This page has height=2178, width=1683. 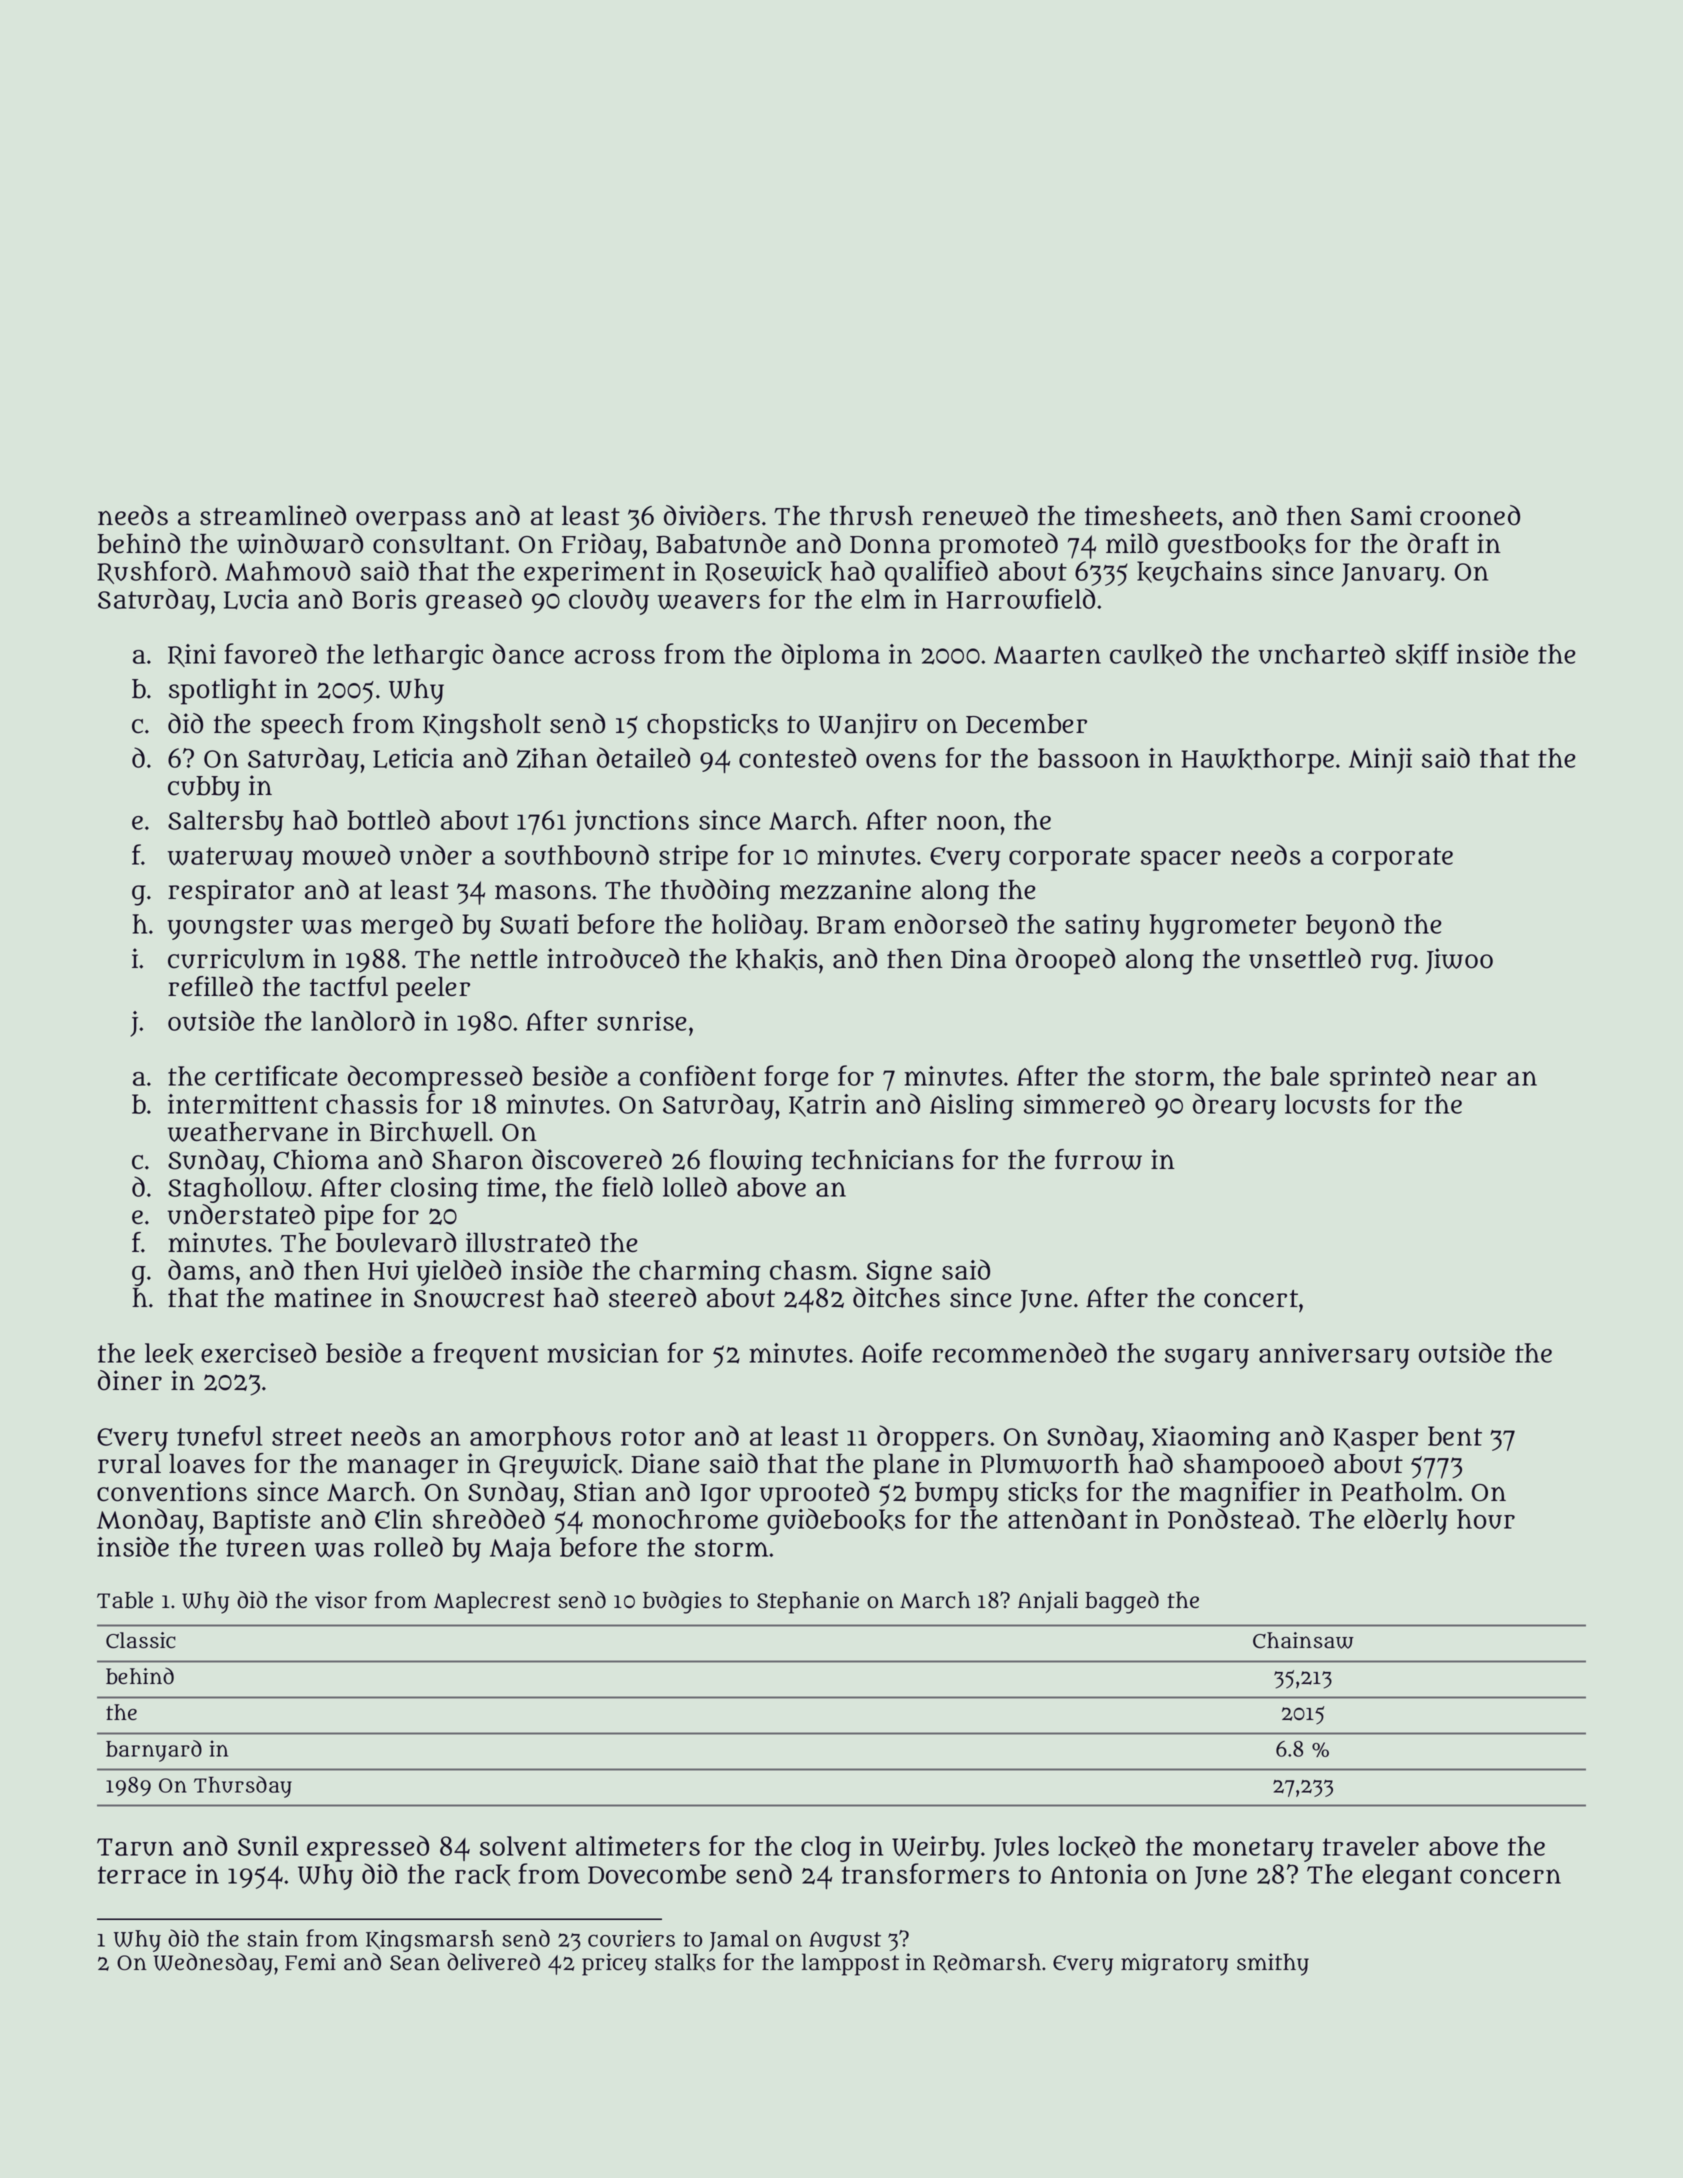 I want to click on noon, so click(x=968, y=822).
